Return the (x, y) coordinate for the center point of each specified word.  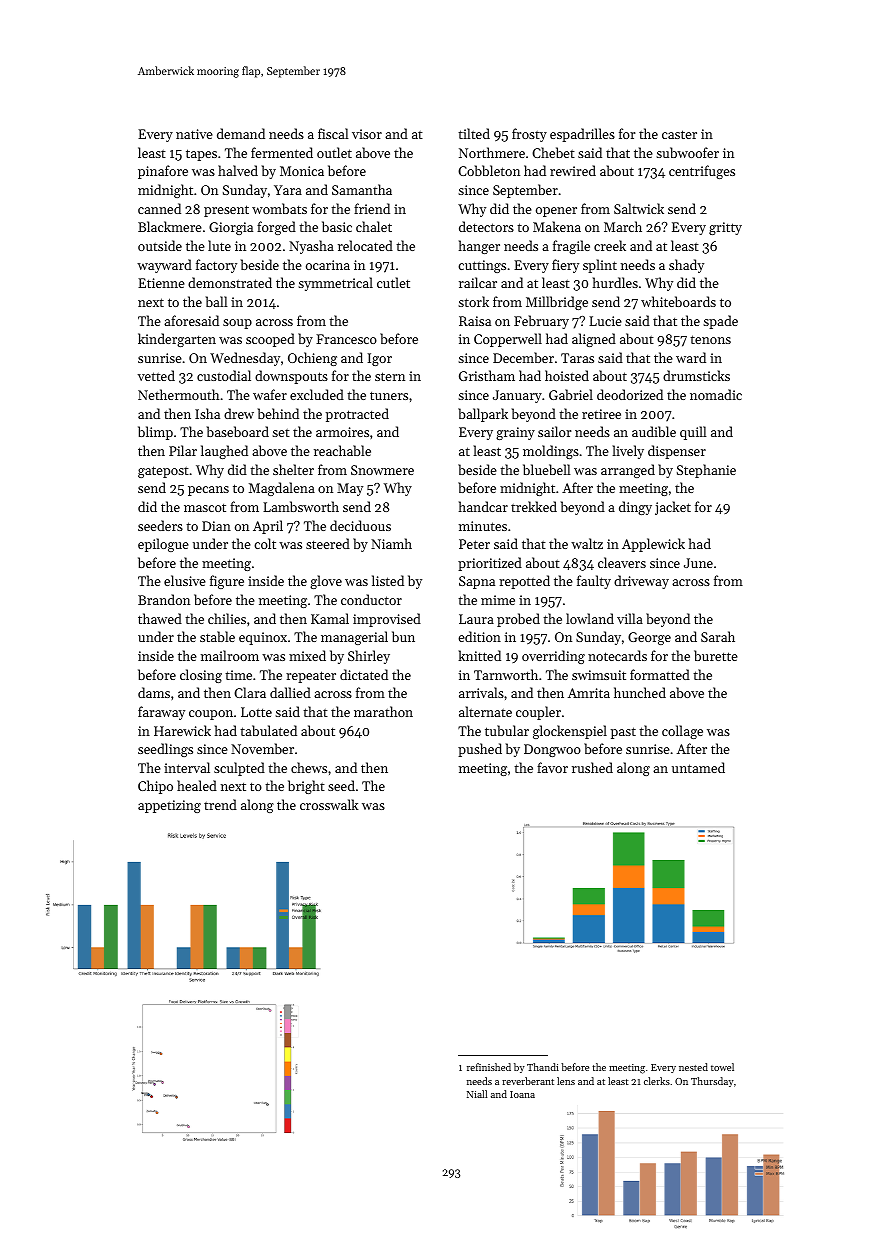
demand (241, 133)
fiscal (333, 133)
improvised (387, 620)
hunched (640, 692)
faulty (594, 582)
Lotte (256, 712)
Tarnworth (506, 674)
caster (679, 134)
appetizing (169, 806)
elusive (185, 580)
